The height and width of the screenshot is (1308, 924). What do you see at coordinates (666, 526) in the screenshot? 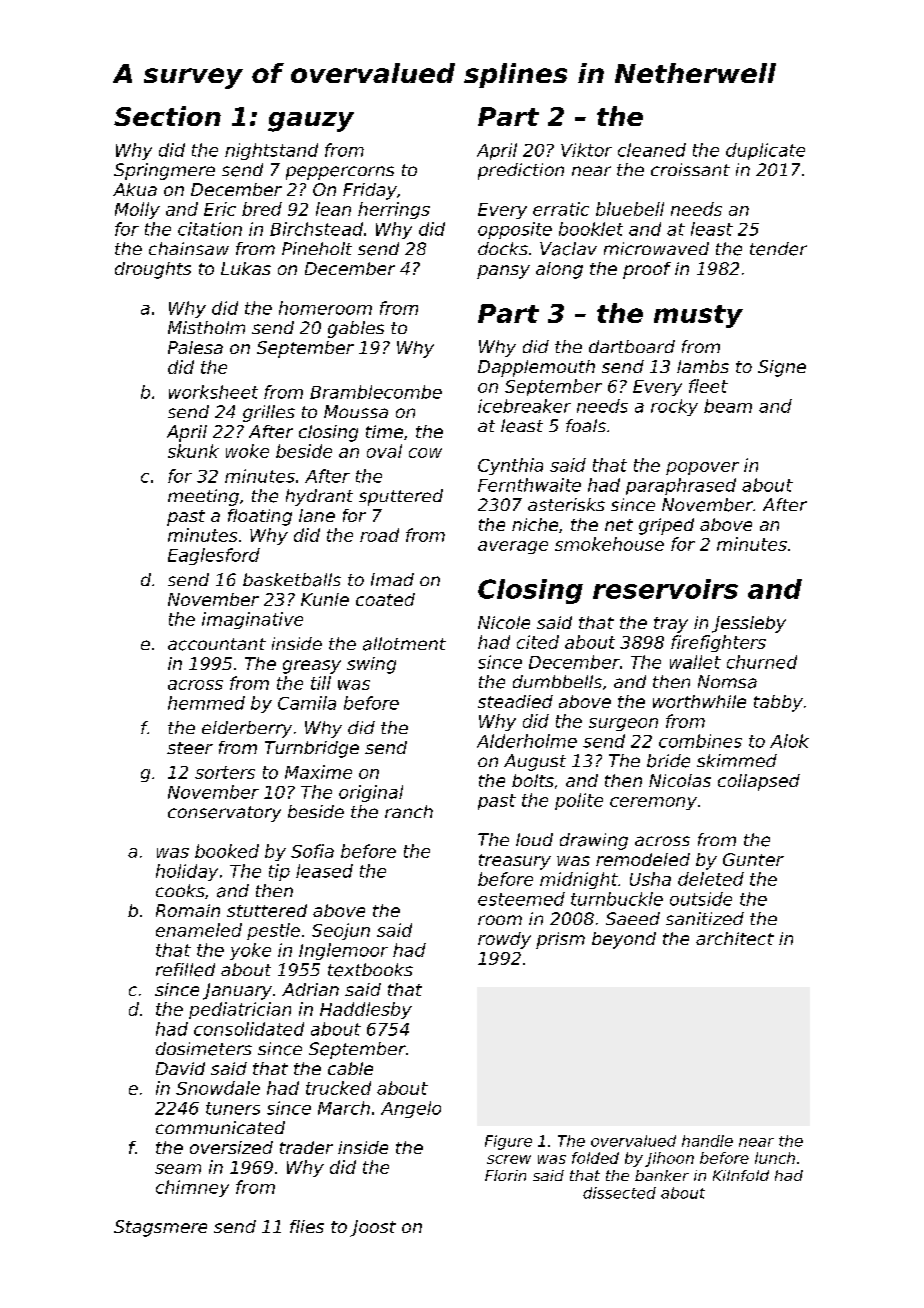
I see `griped` at bounding box center [666, 526].
